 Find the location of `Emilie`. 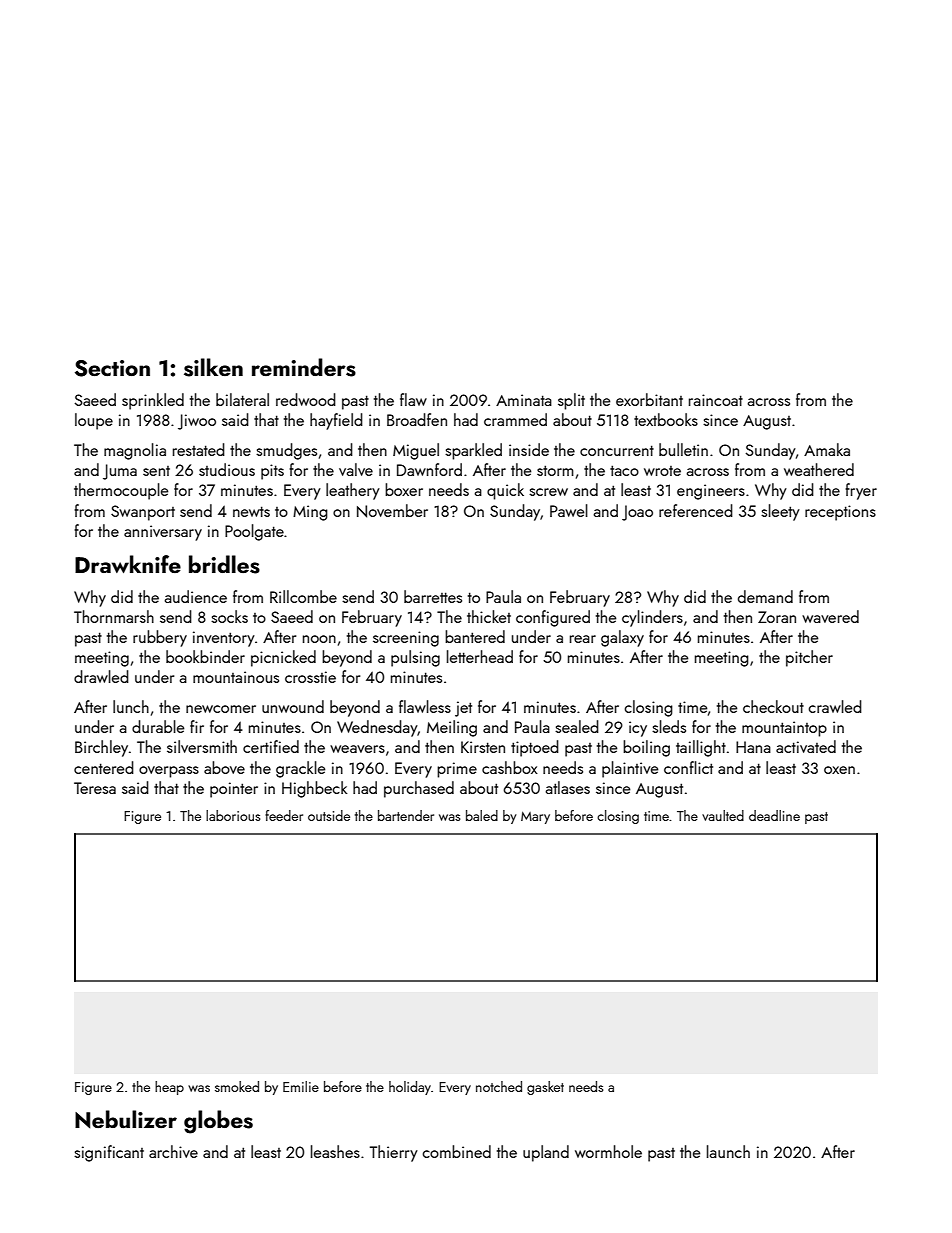

Emilie is located at coordinates (301, 1086).
